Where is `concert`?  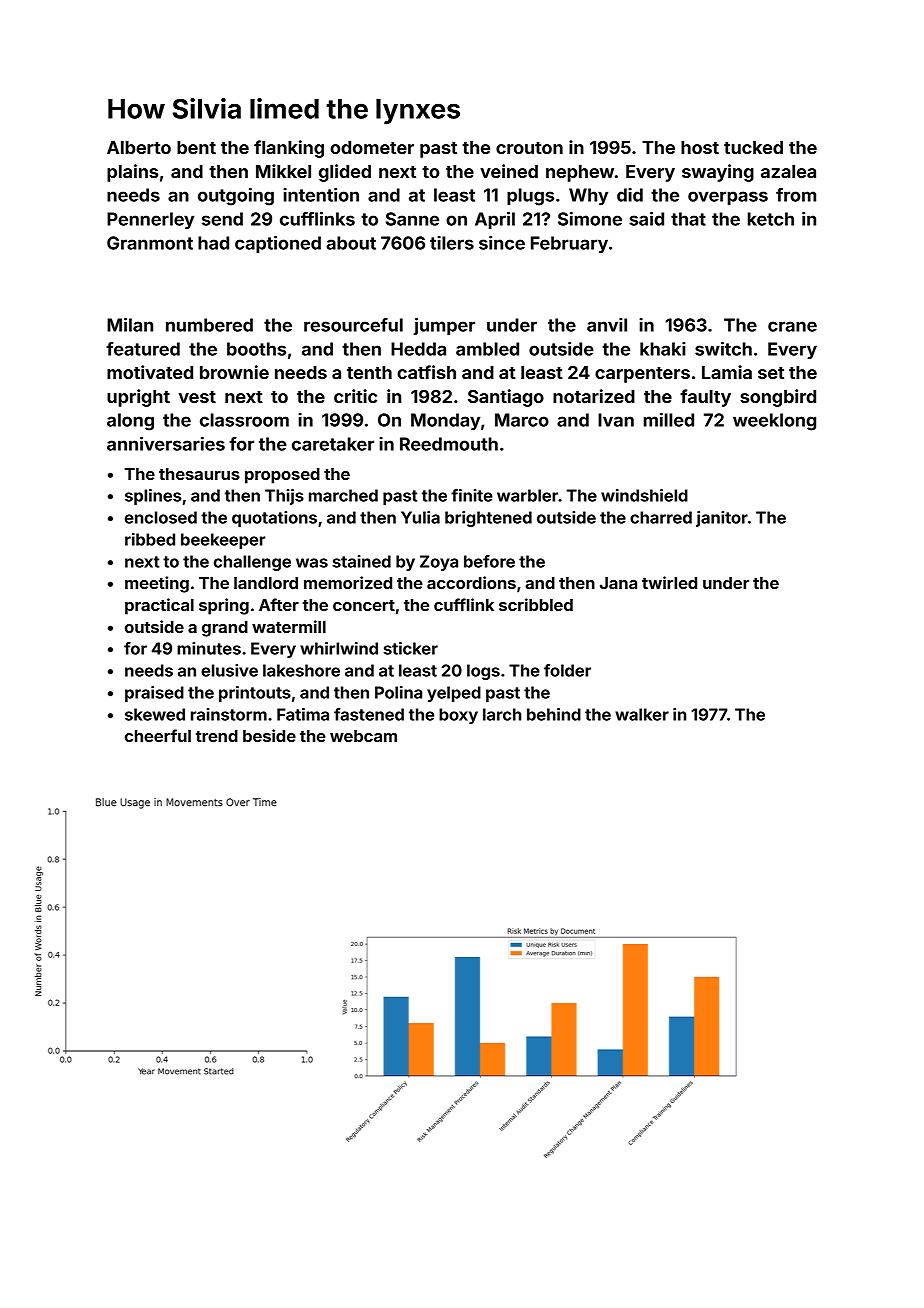
concert is located at coordinates (364, 605).
